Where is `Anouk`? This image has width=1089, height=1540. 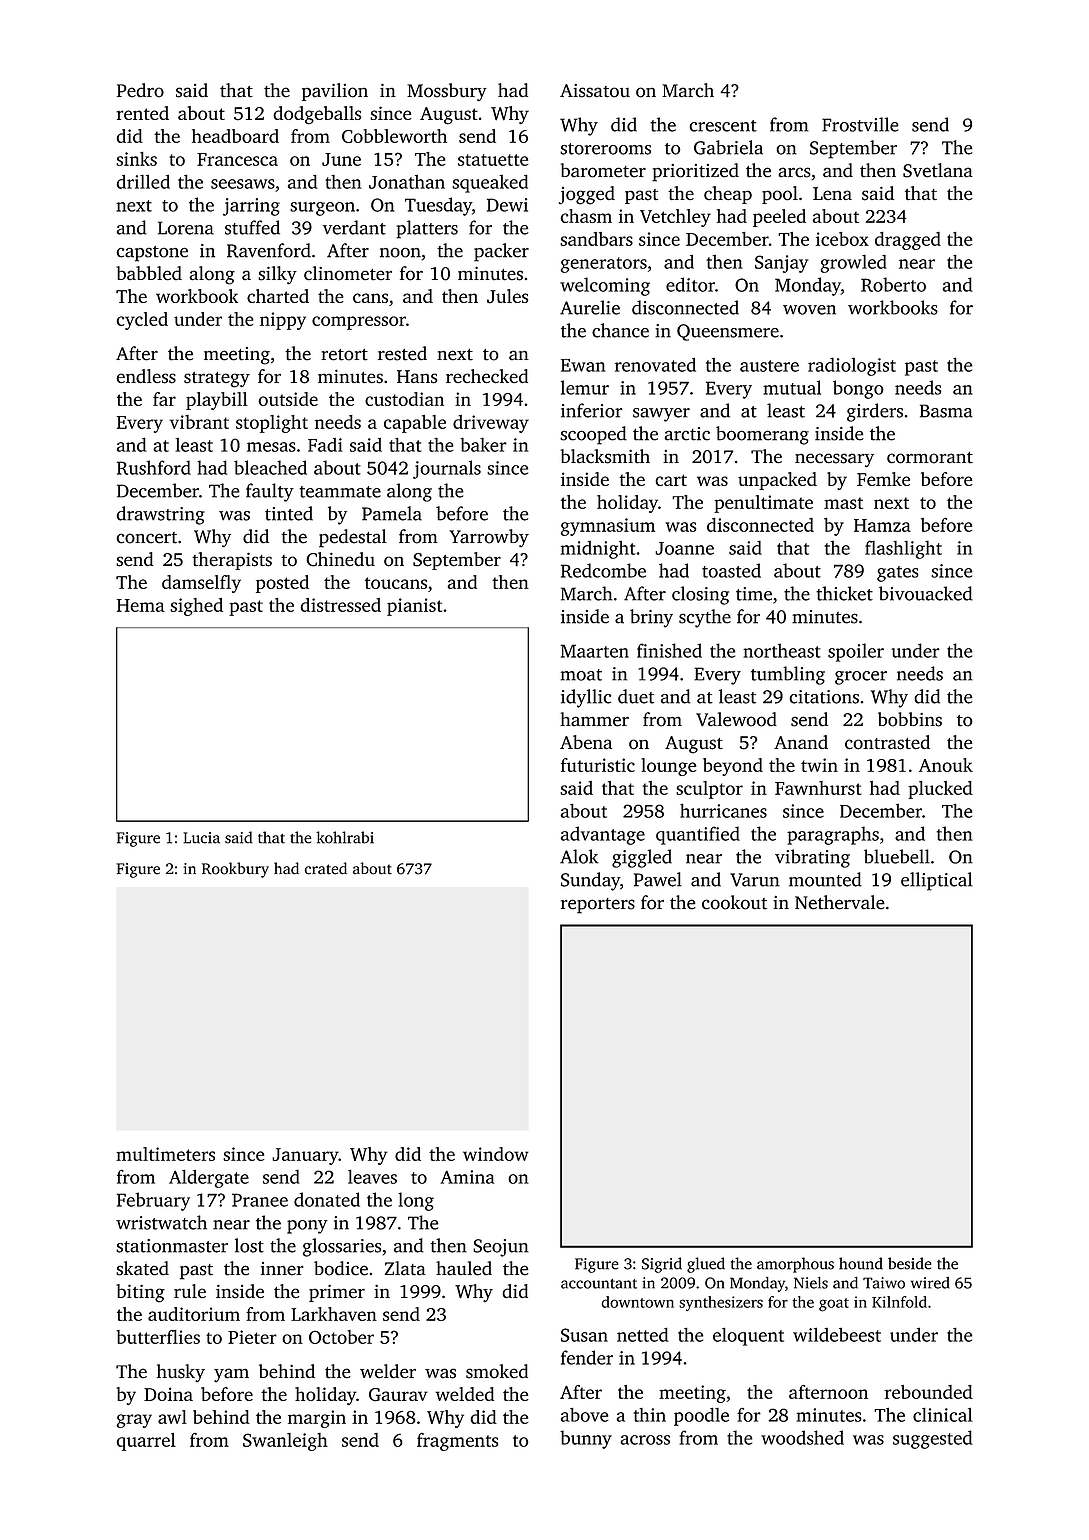 Anouk is located at coordinates (946, 765).
